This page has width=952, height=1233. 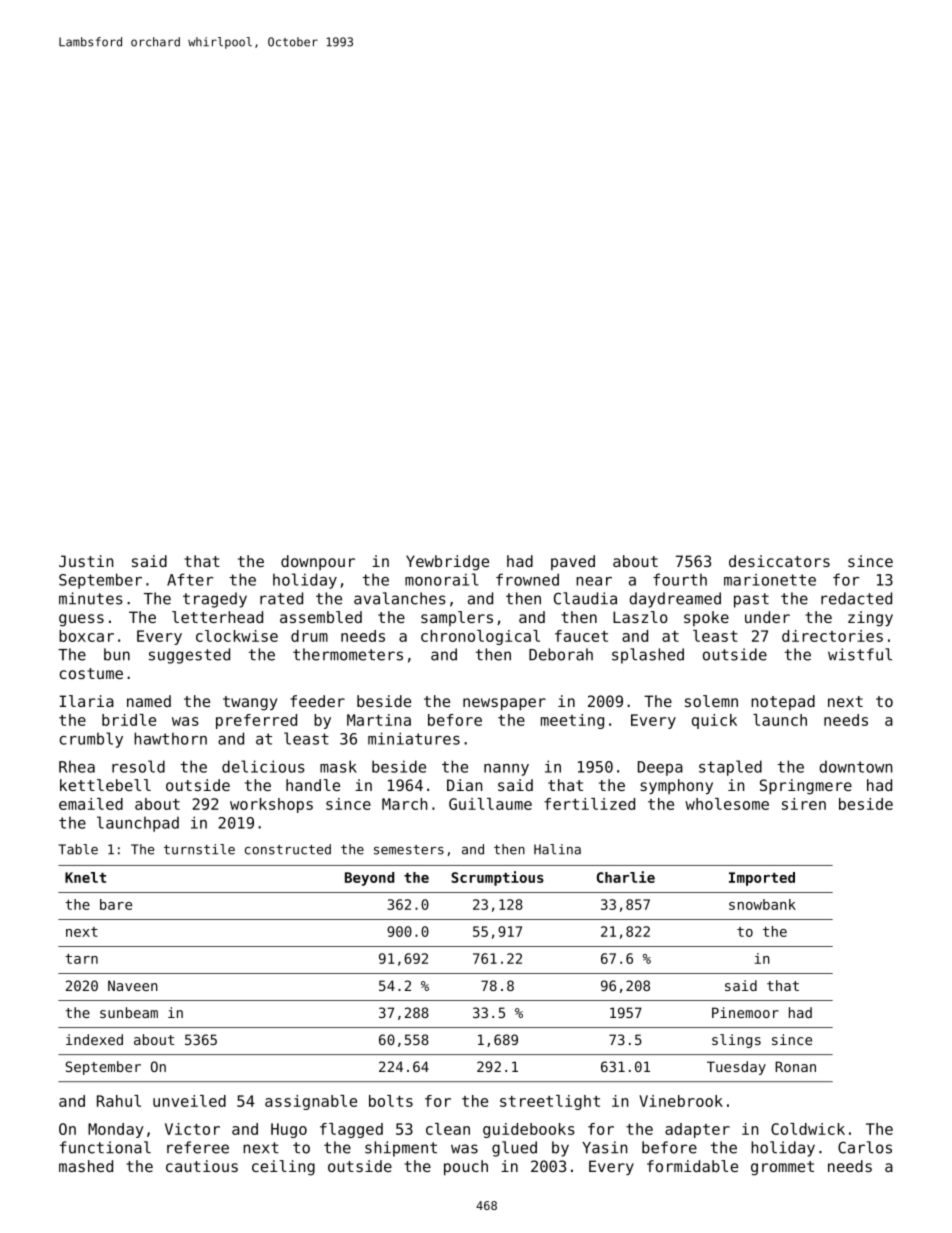 What do you see at coordinates (190, 579) in the page?
I see `After` at bounding box center [190, 579].
